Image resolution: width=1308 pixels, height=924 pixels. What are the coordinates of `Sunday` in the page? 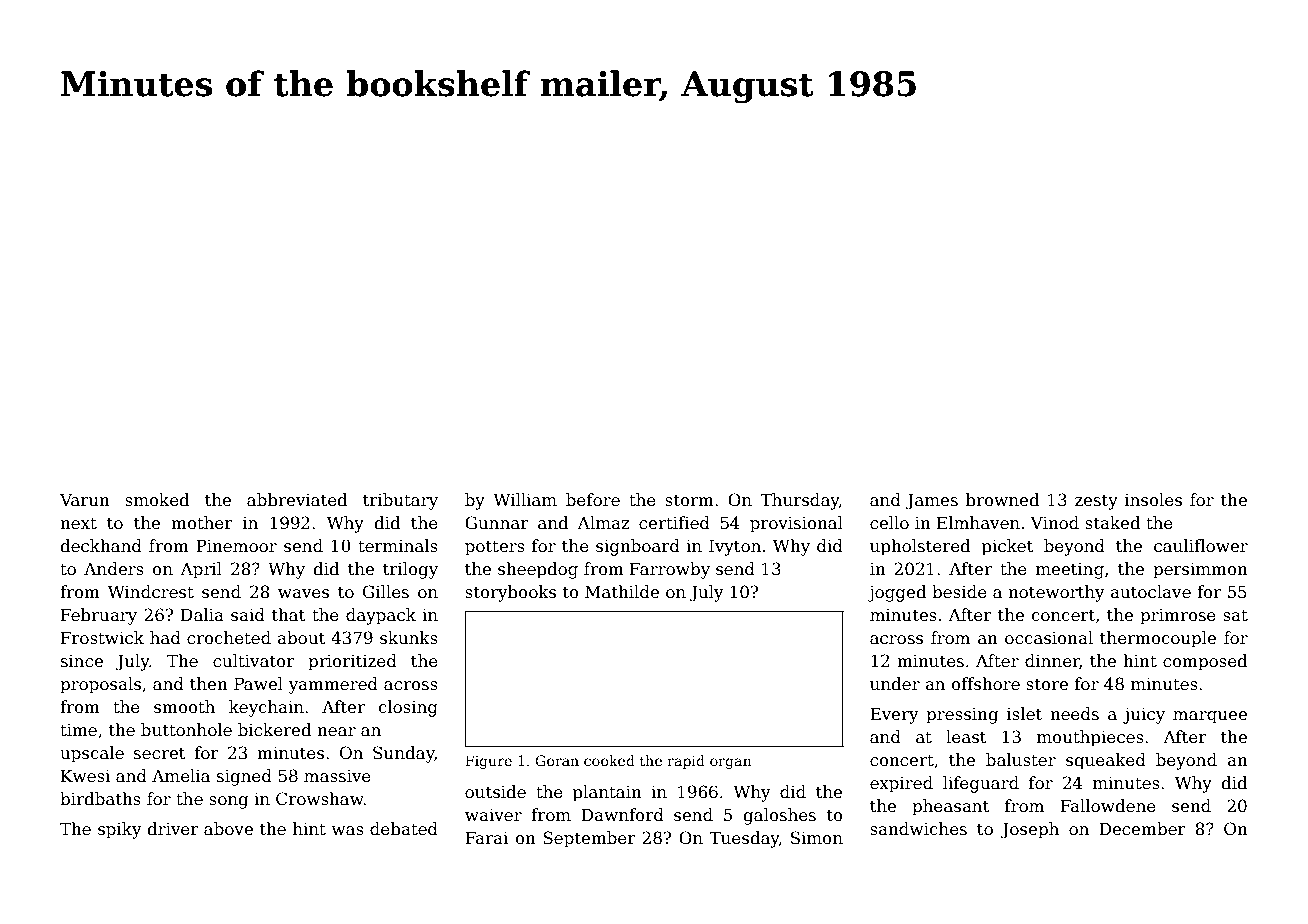 It's located at (403, 754).
